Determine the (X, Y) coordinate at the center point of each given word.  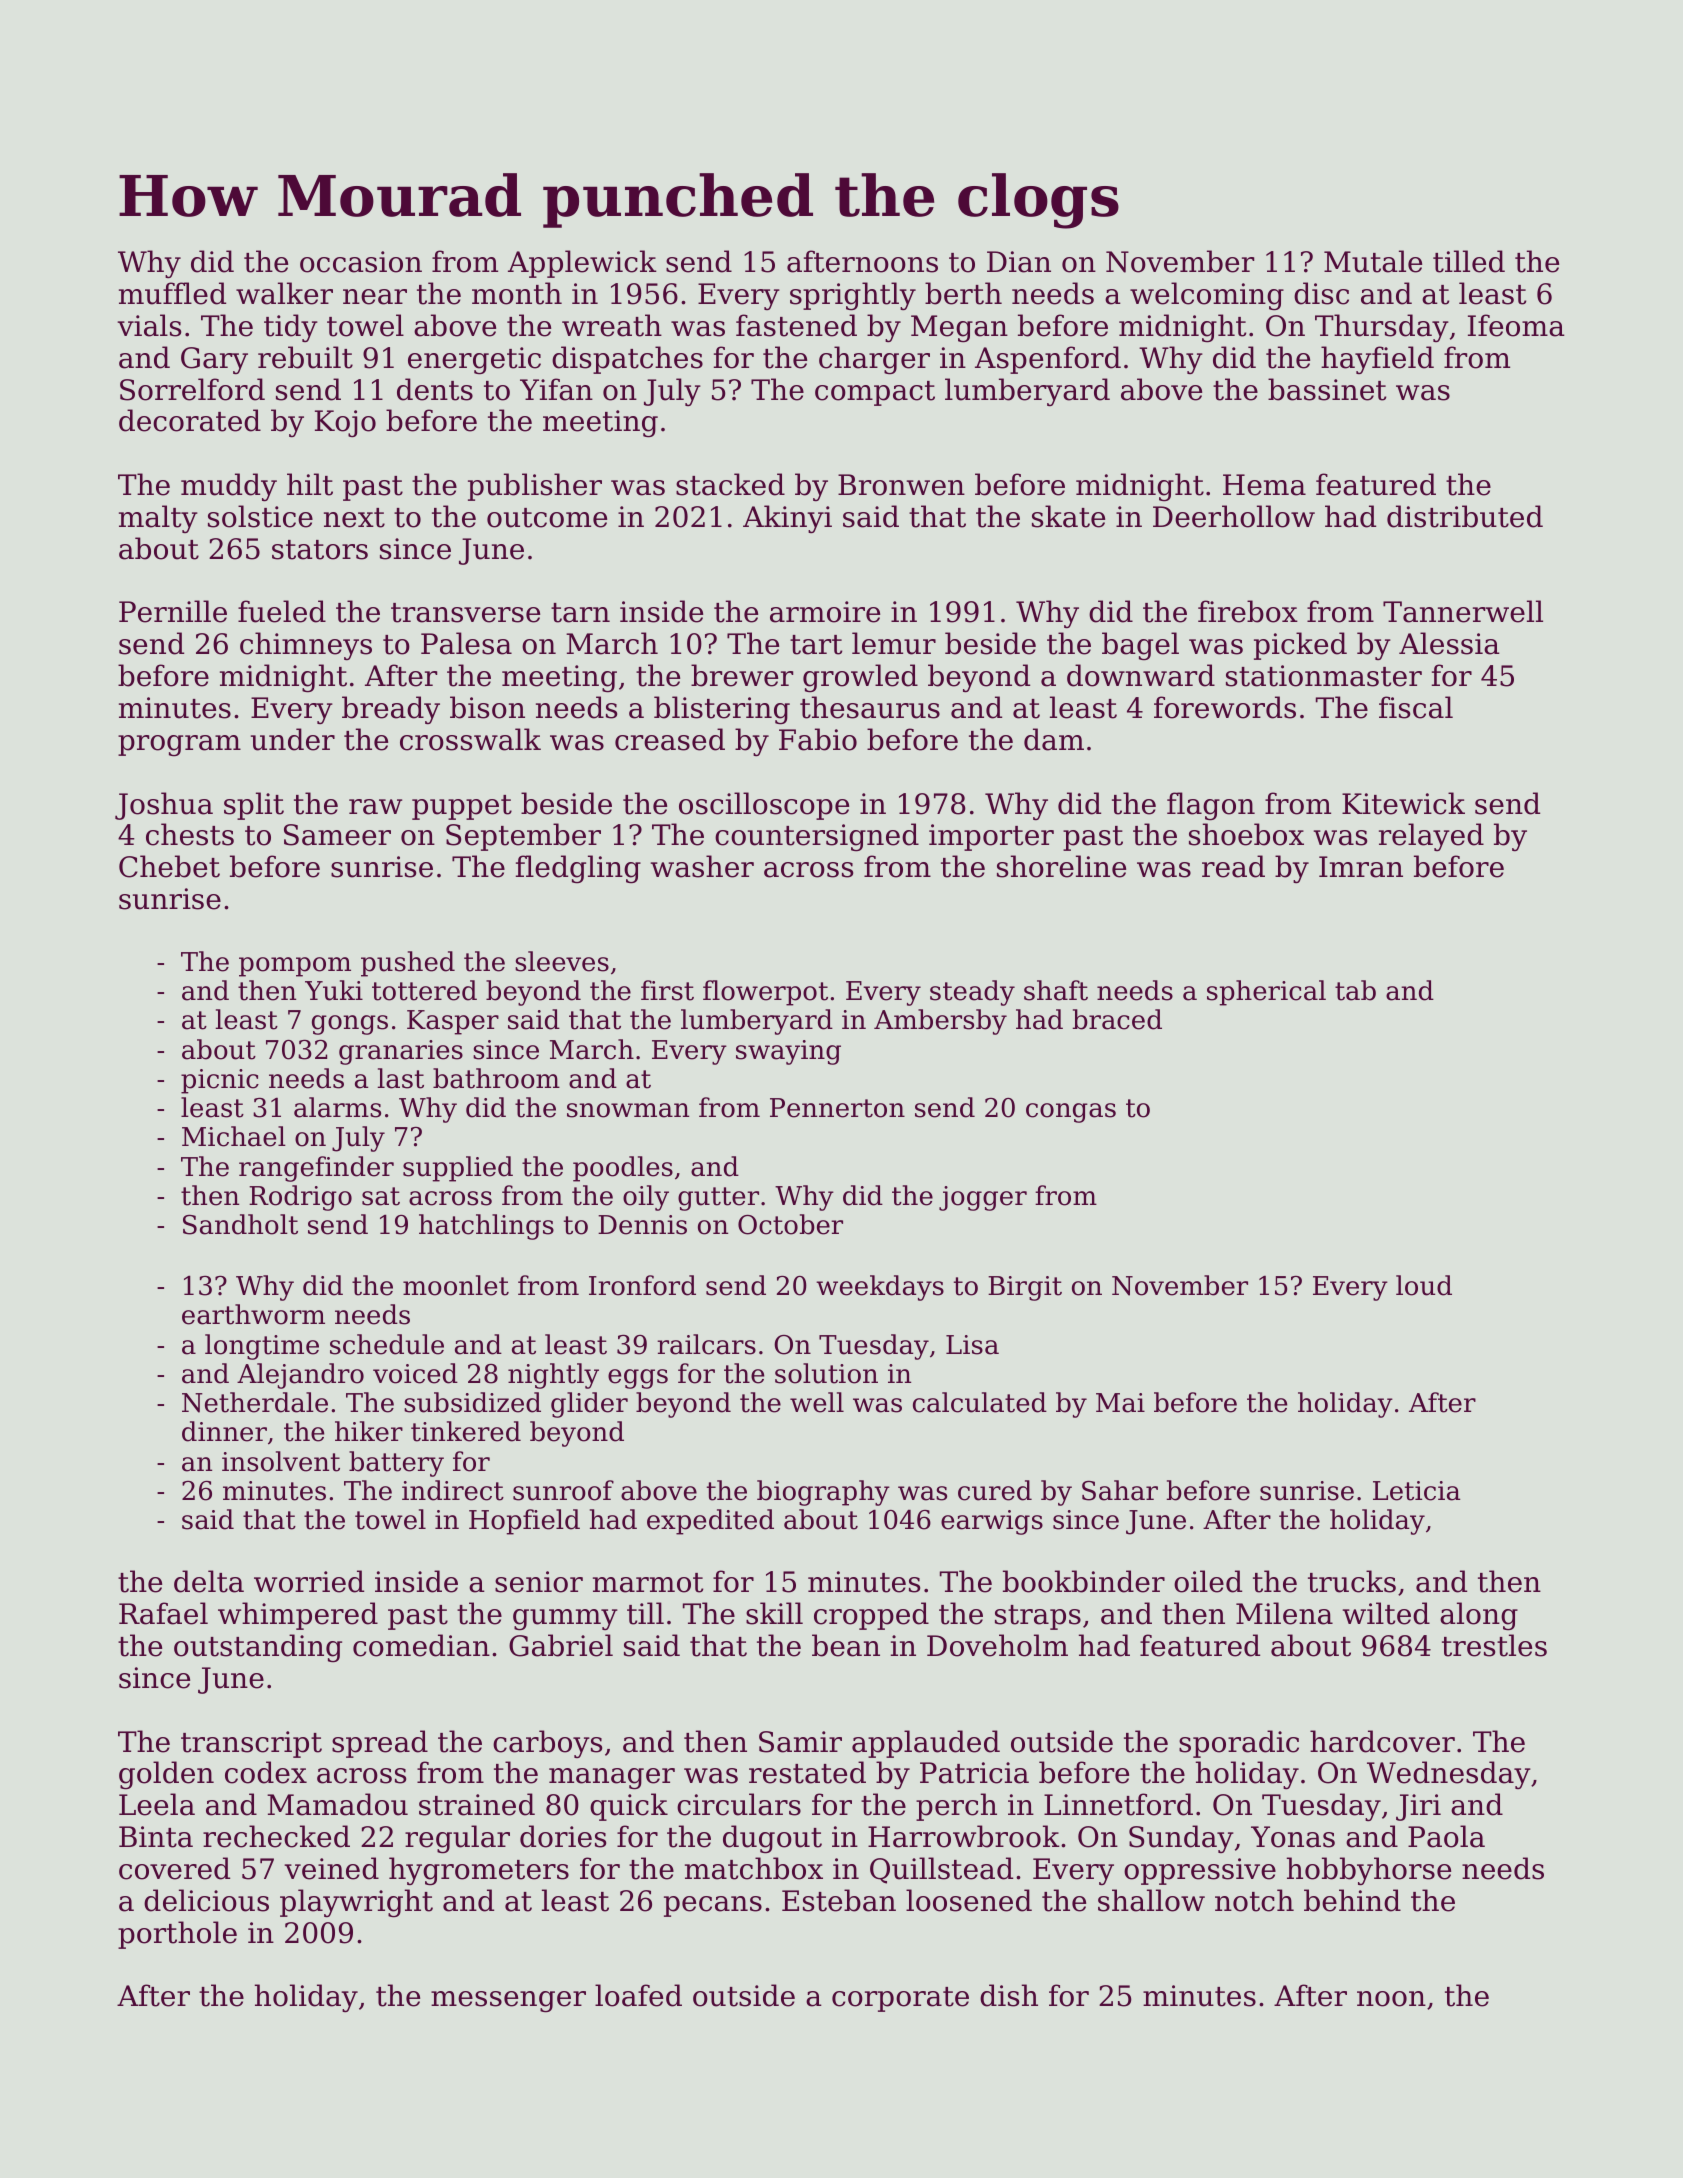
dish (1009, 1995)
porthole (177, 1935)
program (179, 745)
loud (1424, 1285)
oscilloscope (764, 806)
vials (149, 325)
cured (995, 1490)
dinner (224, 1431)
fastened (796, 325)
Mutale (1373, 261)
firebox (1248, 611)
